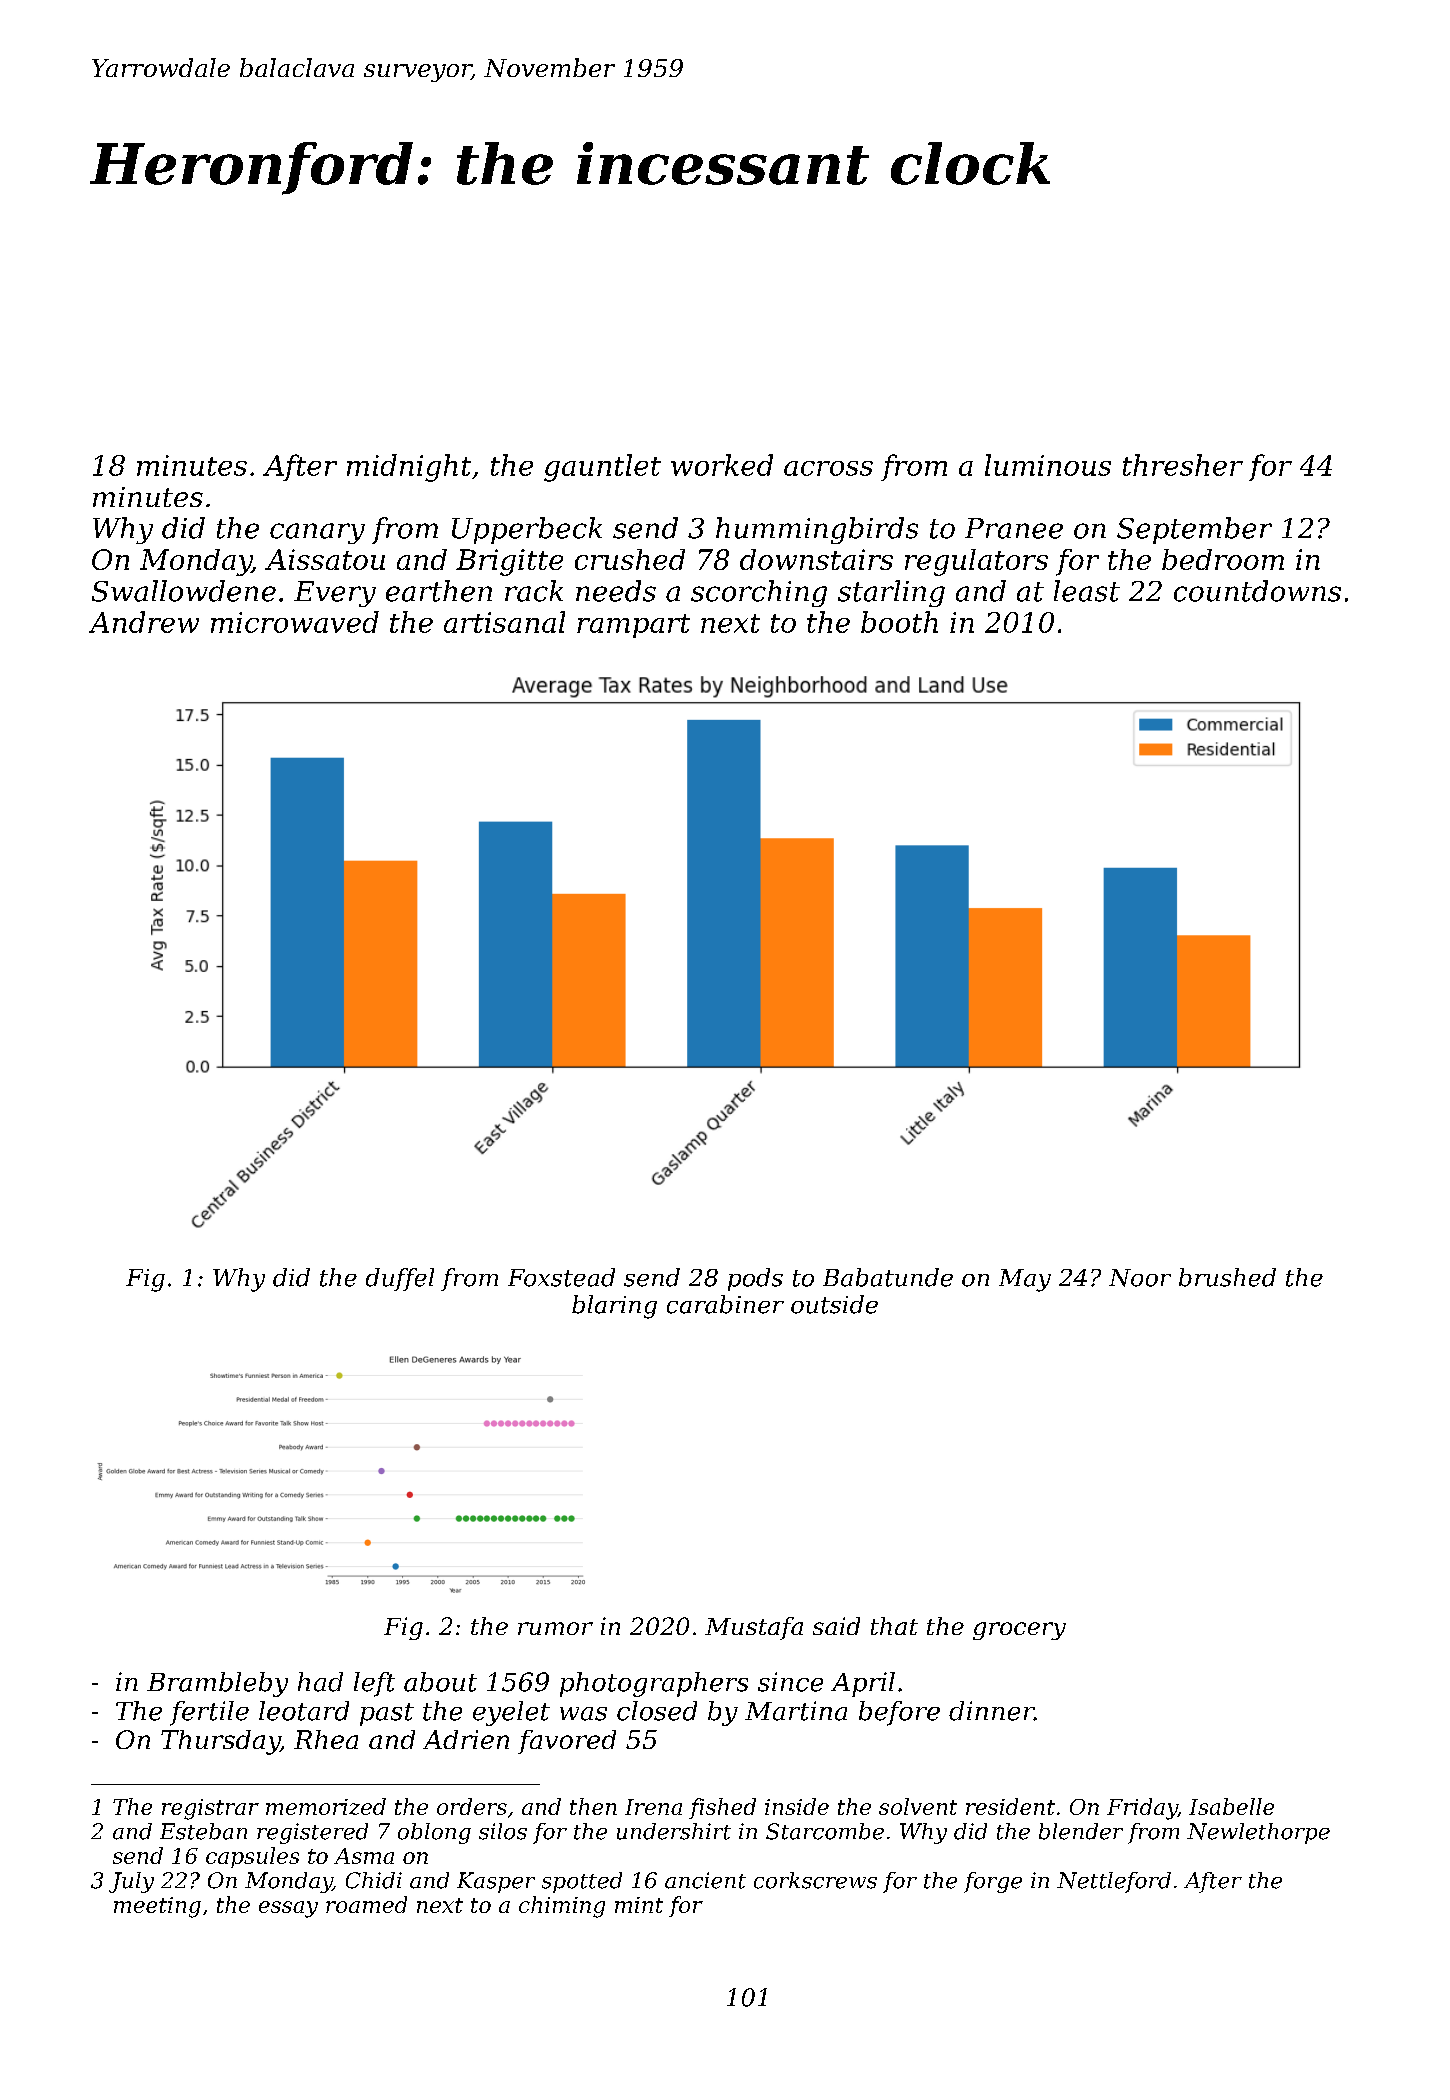  Describe the element at coordinates (317, 533) in the screenshot. I see `canary` at that location.
